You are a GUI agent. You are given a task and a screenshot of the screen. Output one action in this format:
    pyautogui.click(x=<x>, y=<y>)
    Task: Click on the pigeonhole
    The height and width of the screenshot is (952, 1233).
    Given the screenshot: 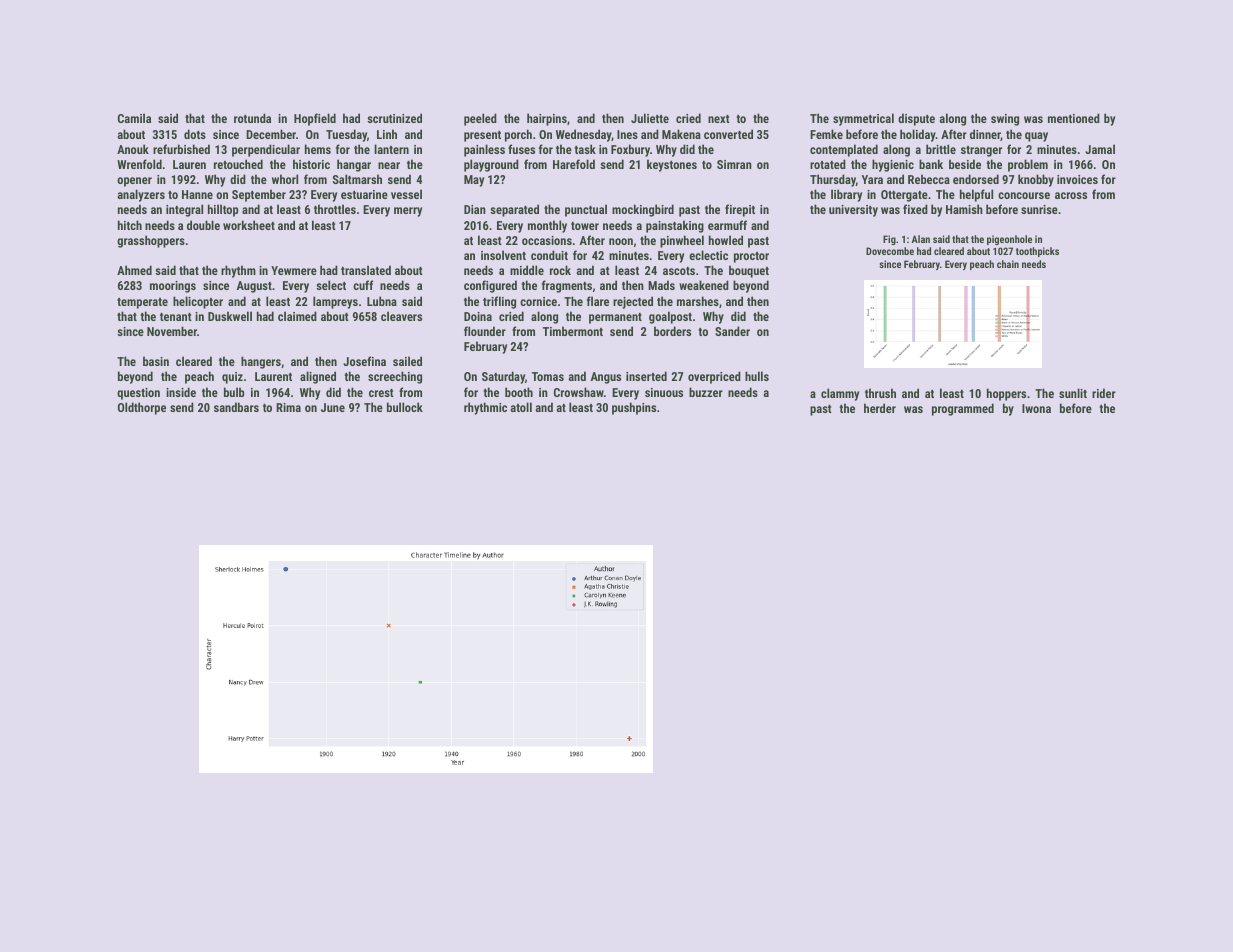 What is the action you would take?
    pyautogui.click(x=1009, y=240)
